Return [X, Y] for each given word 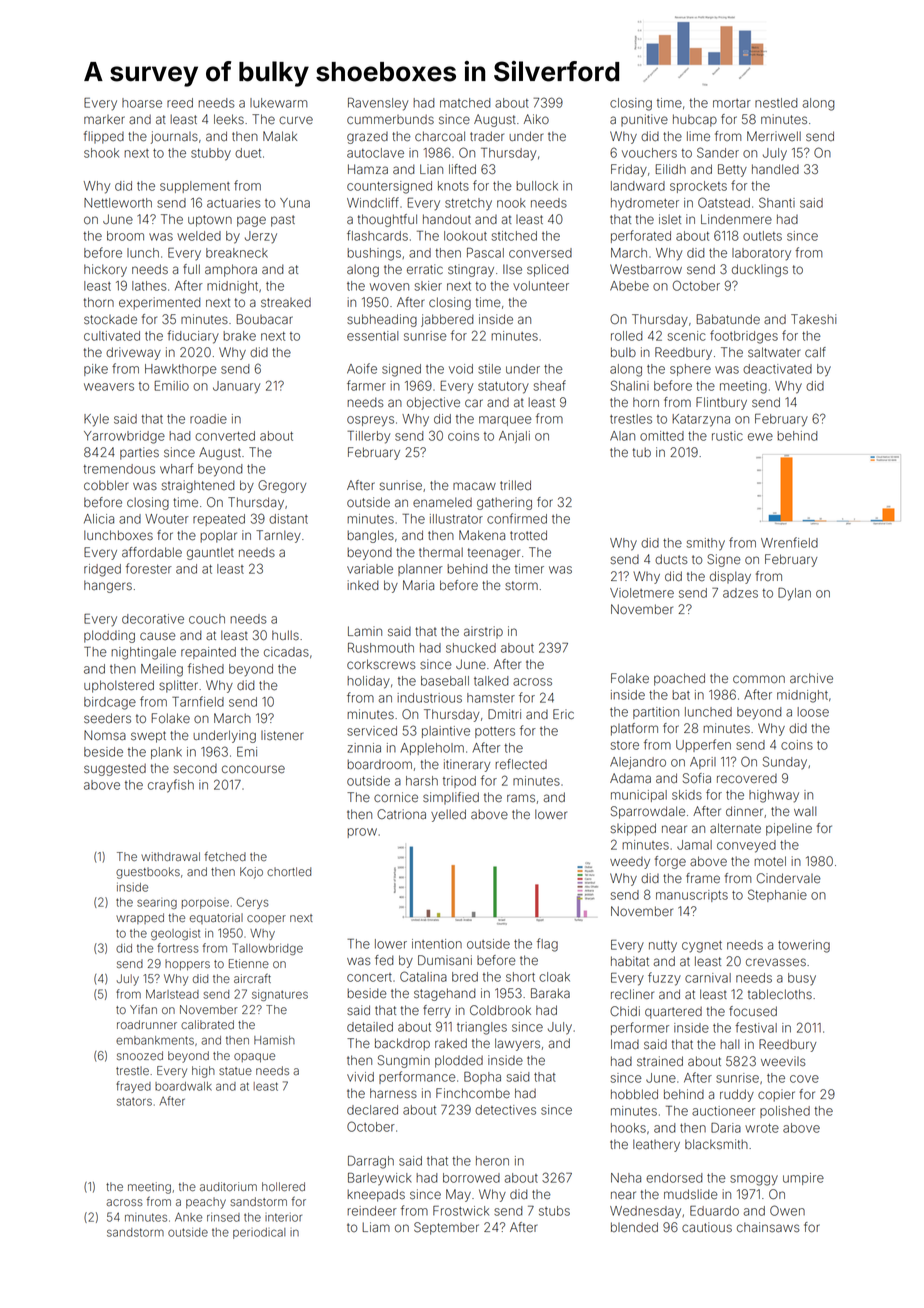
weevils [783, 1061]
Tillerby [368, 437]
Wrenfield [789, 542]
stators [134, 1101]
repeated [219, 520]
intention [437, 944]
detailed [370, 1027]
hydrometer [645, 204]
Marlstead [172, 994]
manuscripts [692, 896]
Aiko [536, 119]
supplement [195, 187]
